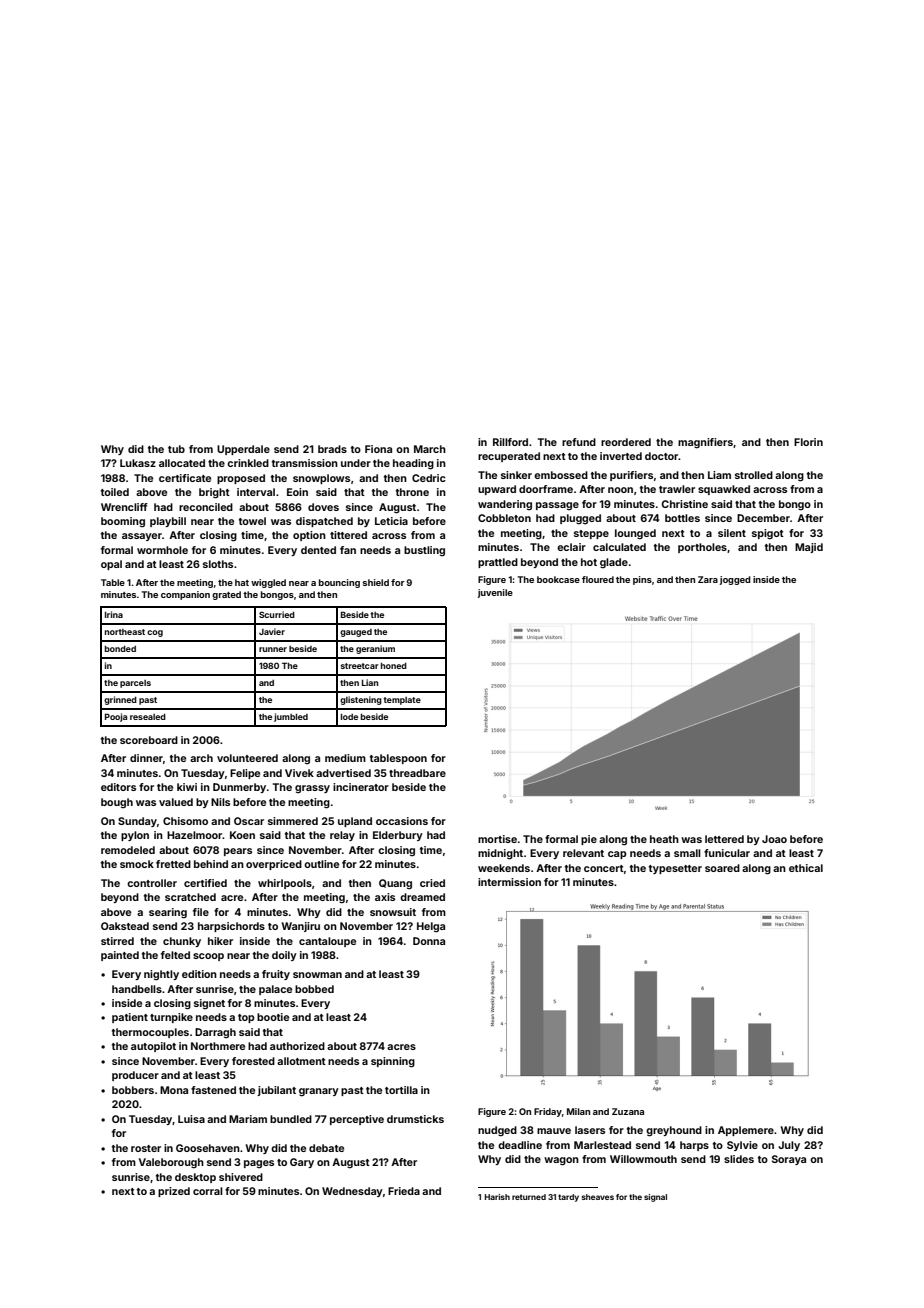 The width and height of the screenshot is (924, 1308). What do you see at coordinates (568, 1198) in the screenshot?
I see `tardy` at bounding box center [568, 1198].
